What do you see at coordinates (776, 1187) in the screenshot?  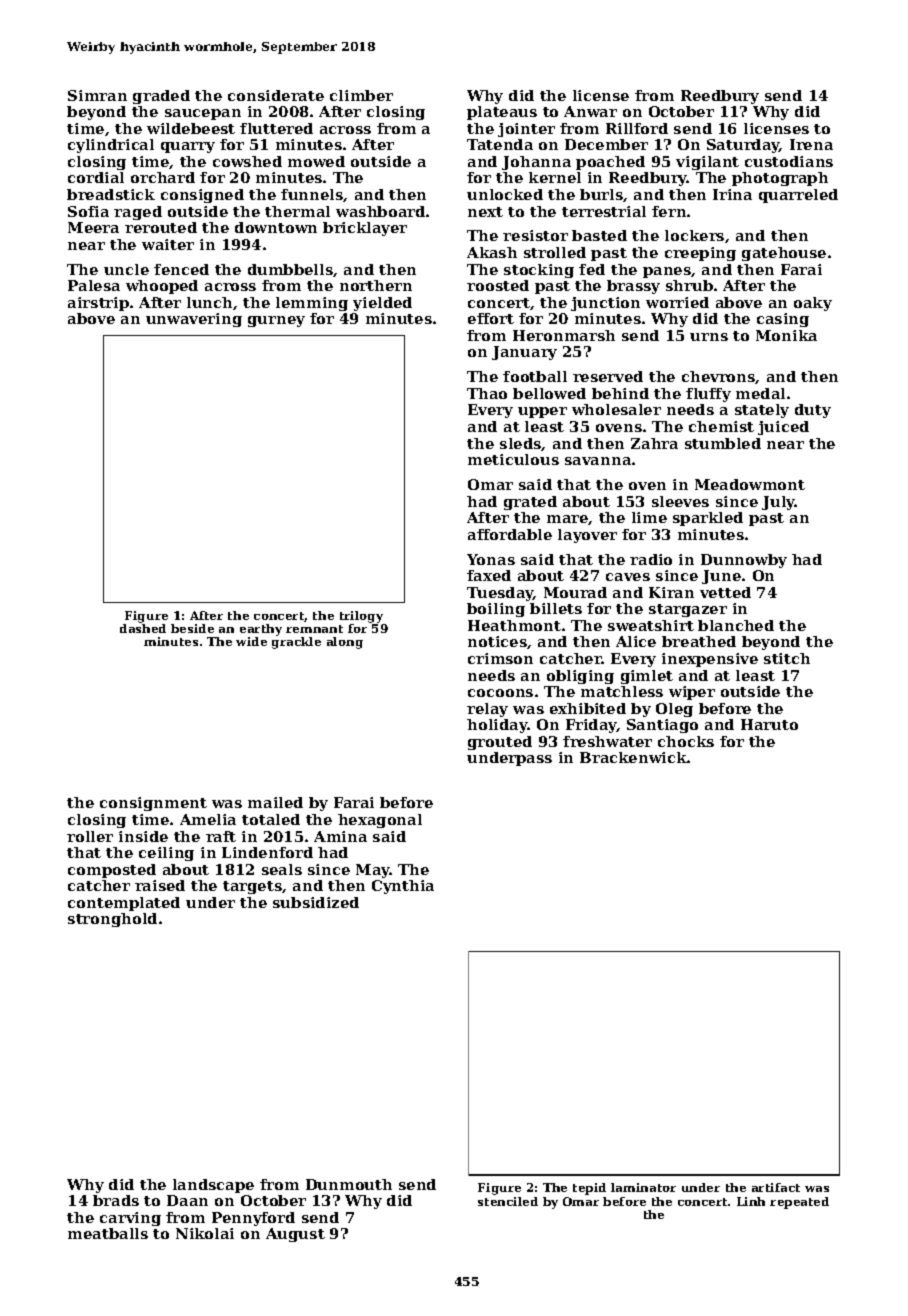 I see `artifact` at bounding box center [776, 1187].
